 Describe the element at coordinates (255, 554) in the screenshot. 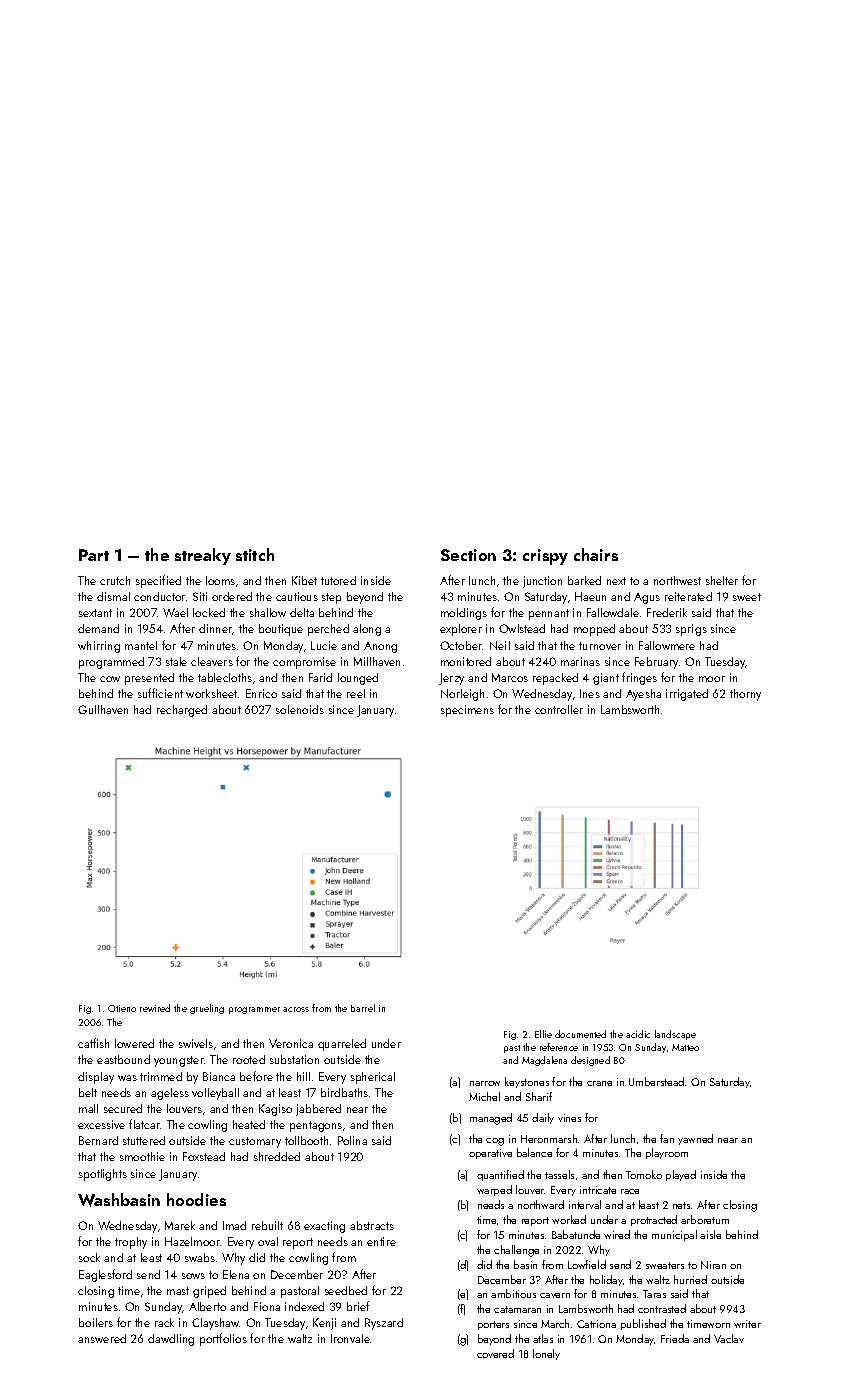

I see `stitch` at that location.
